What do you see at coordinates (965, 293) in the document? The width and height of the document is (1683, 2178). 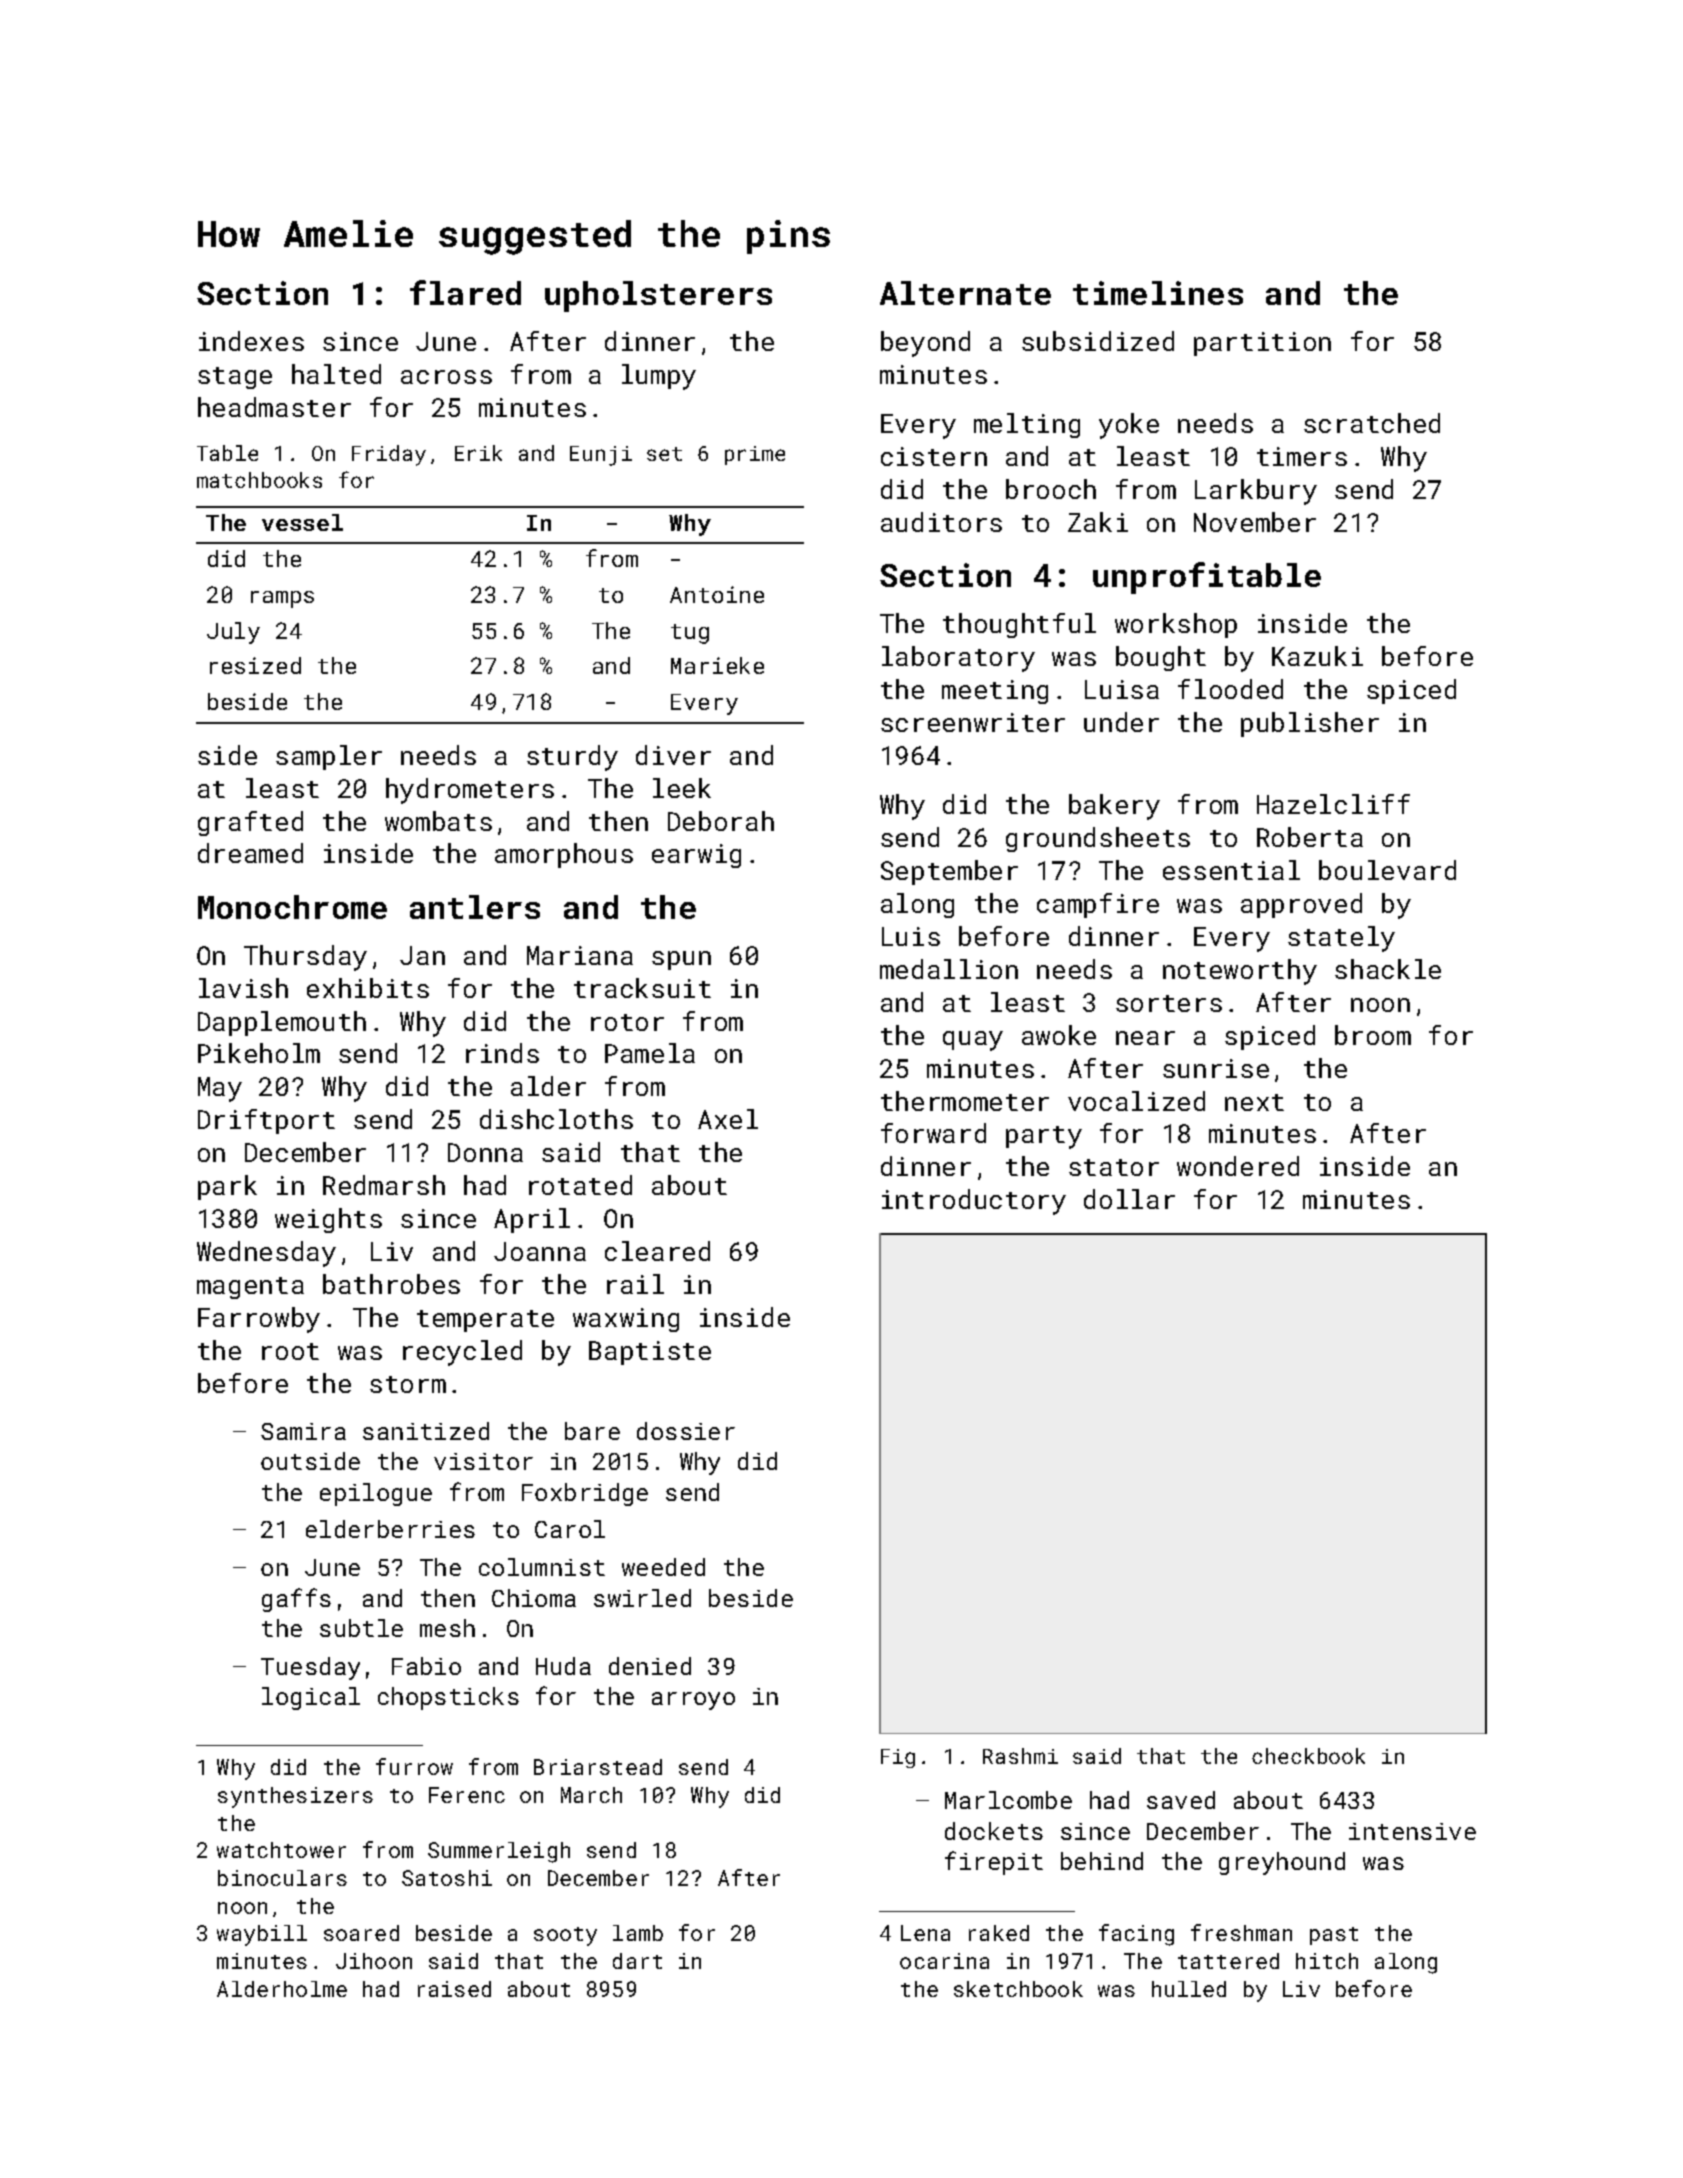 I see `Alternate` at bounding box center [965, 293].
